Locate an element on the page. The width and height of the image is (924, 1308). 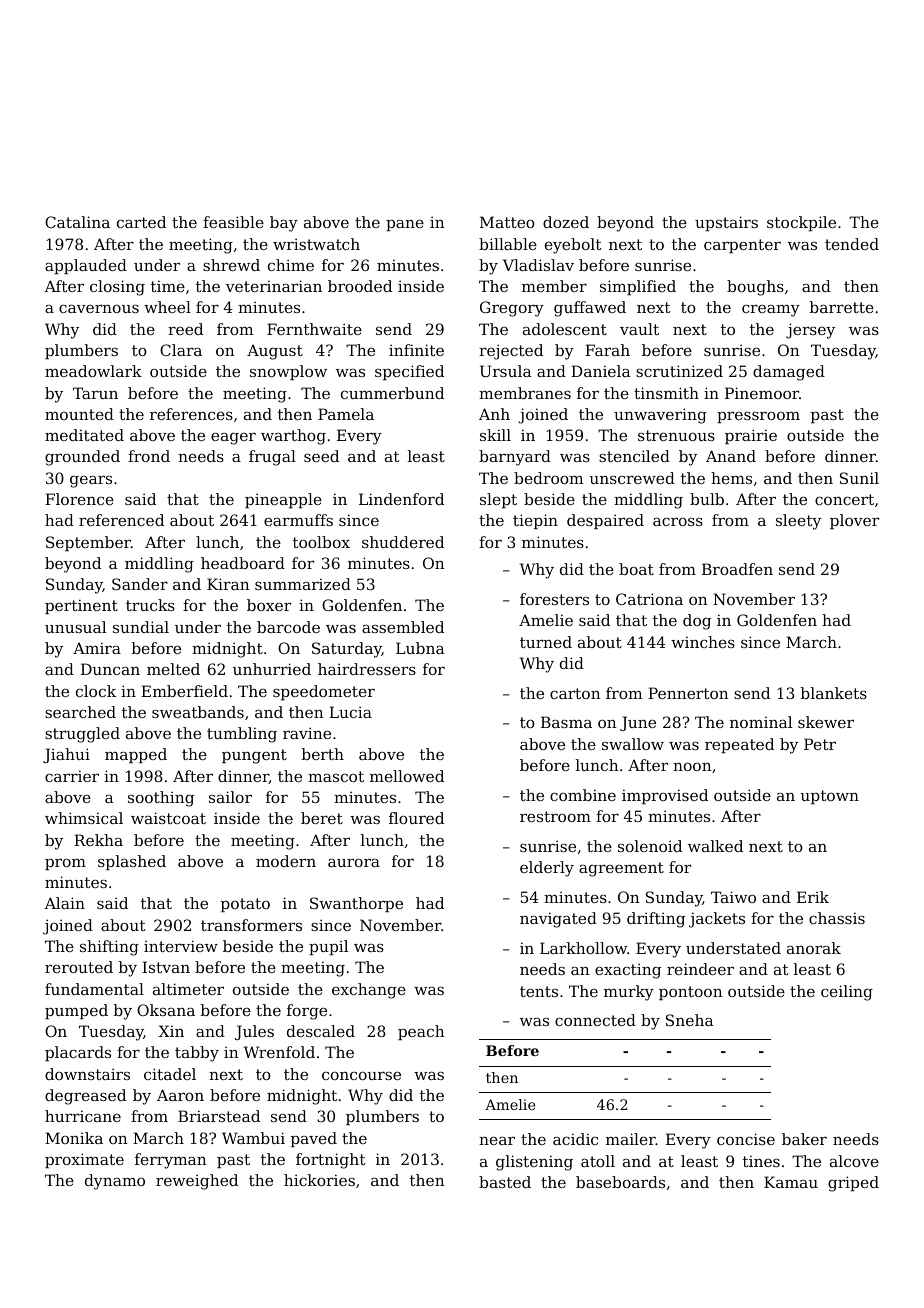
Lindenford is located at coordinates (401, 499).
